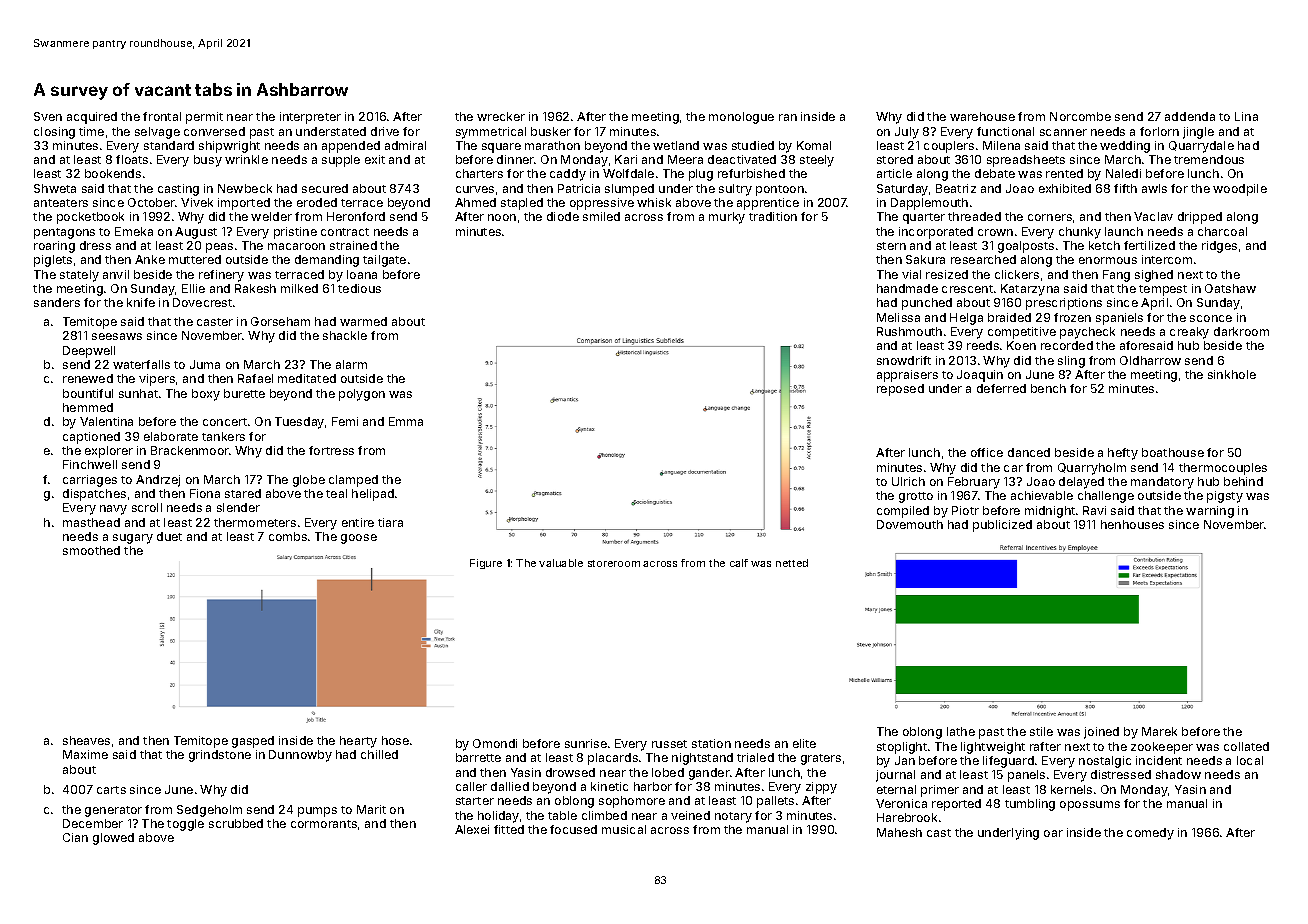  I want to click on glowed, so click(113, 839).
